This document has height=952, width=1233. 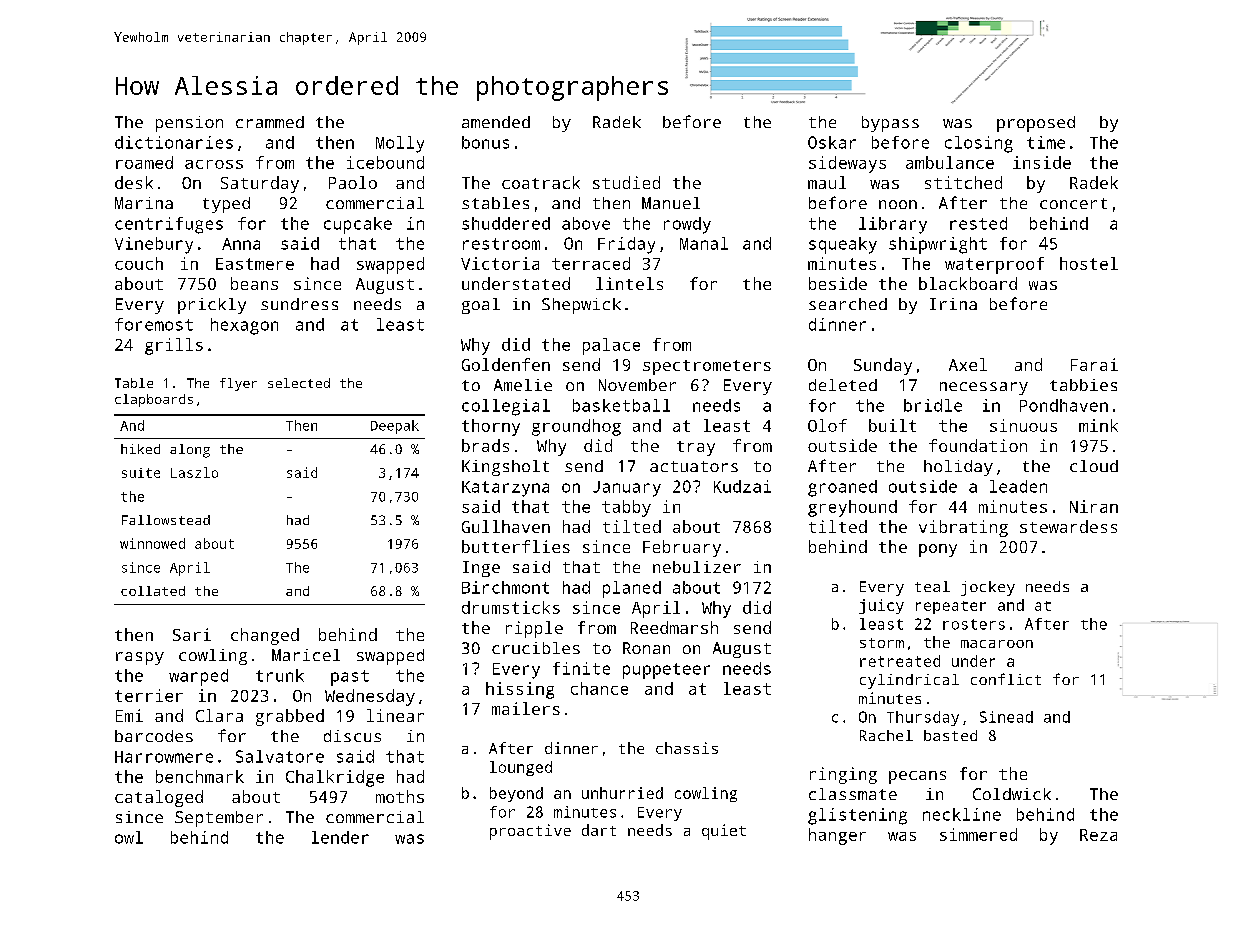 What do you see at coordinates (626, 508) in the document?
I see `tabby` at bounding box center [626, 508].
